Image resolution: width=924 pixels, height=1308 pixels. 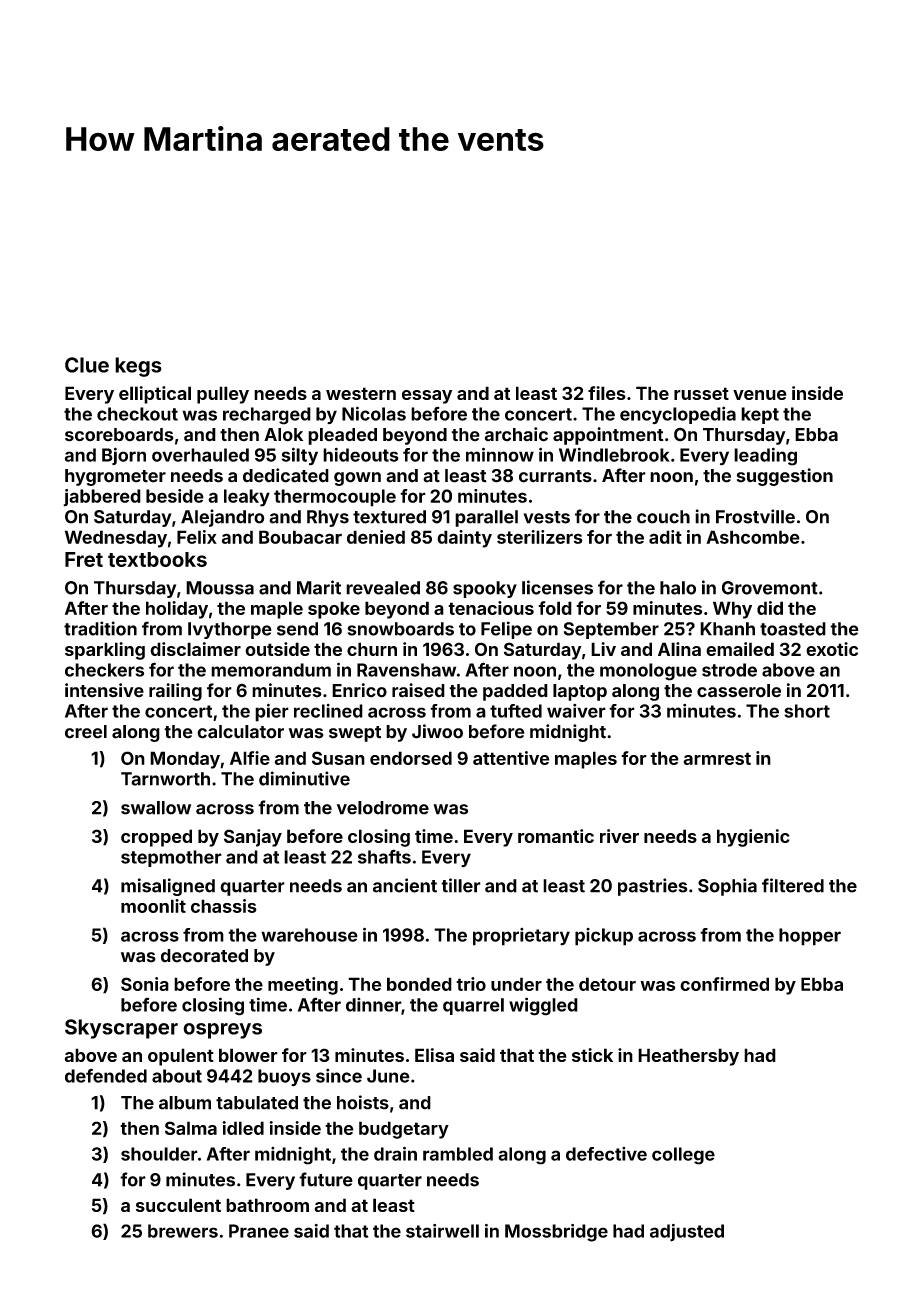 What do you see at coordinates (785, 477) in the screenshot?
I see `suggestion` at bounding box center [785, 477].
